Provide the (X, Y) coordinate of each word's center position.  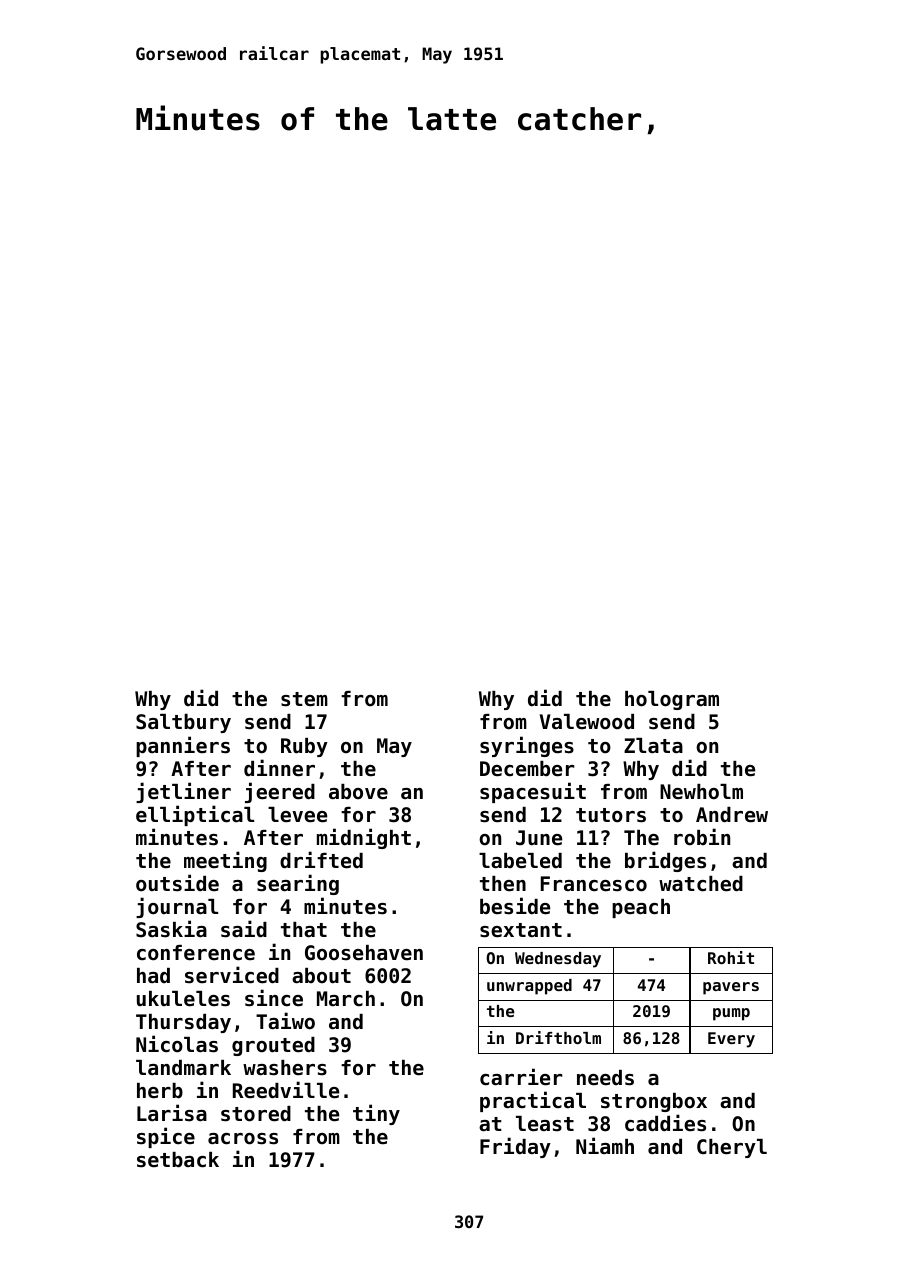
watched (701, 884)
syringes (527, 746)
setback (178, 1160)
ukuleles (183, 999)
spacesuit (533, 792)
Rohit (731, 957)
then (503, 884)
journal (177, 907)
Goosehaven (364, 953)
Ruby (304, 747)
